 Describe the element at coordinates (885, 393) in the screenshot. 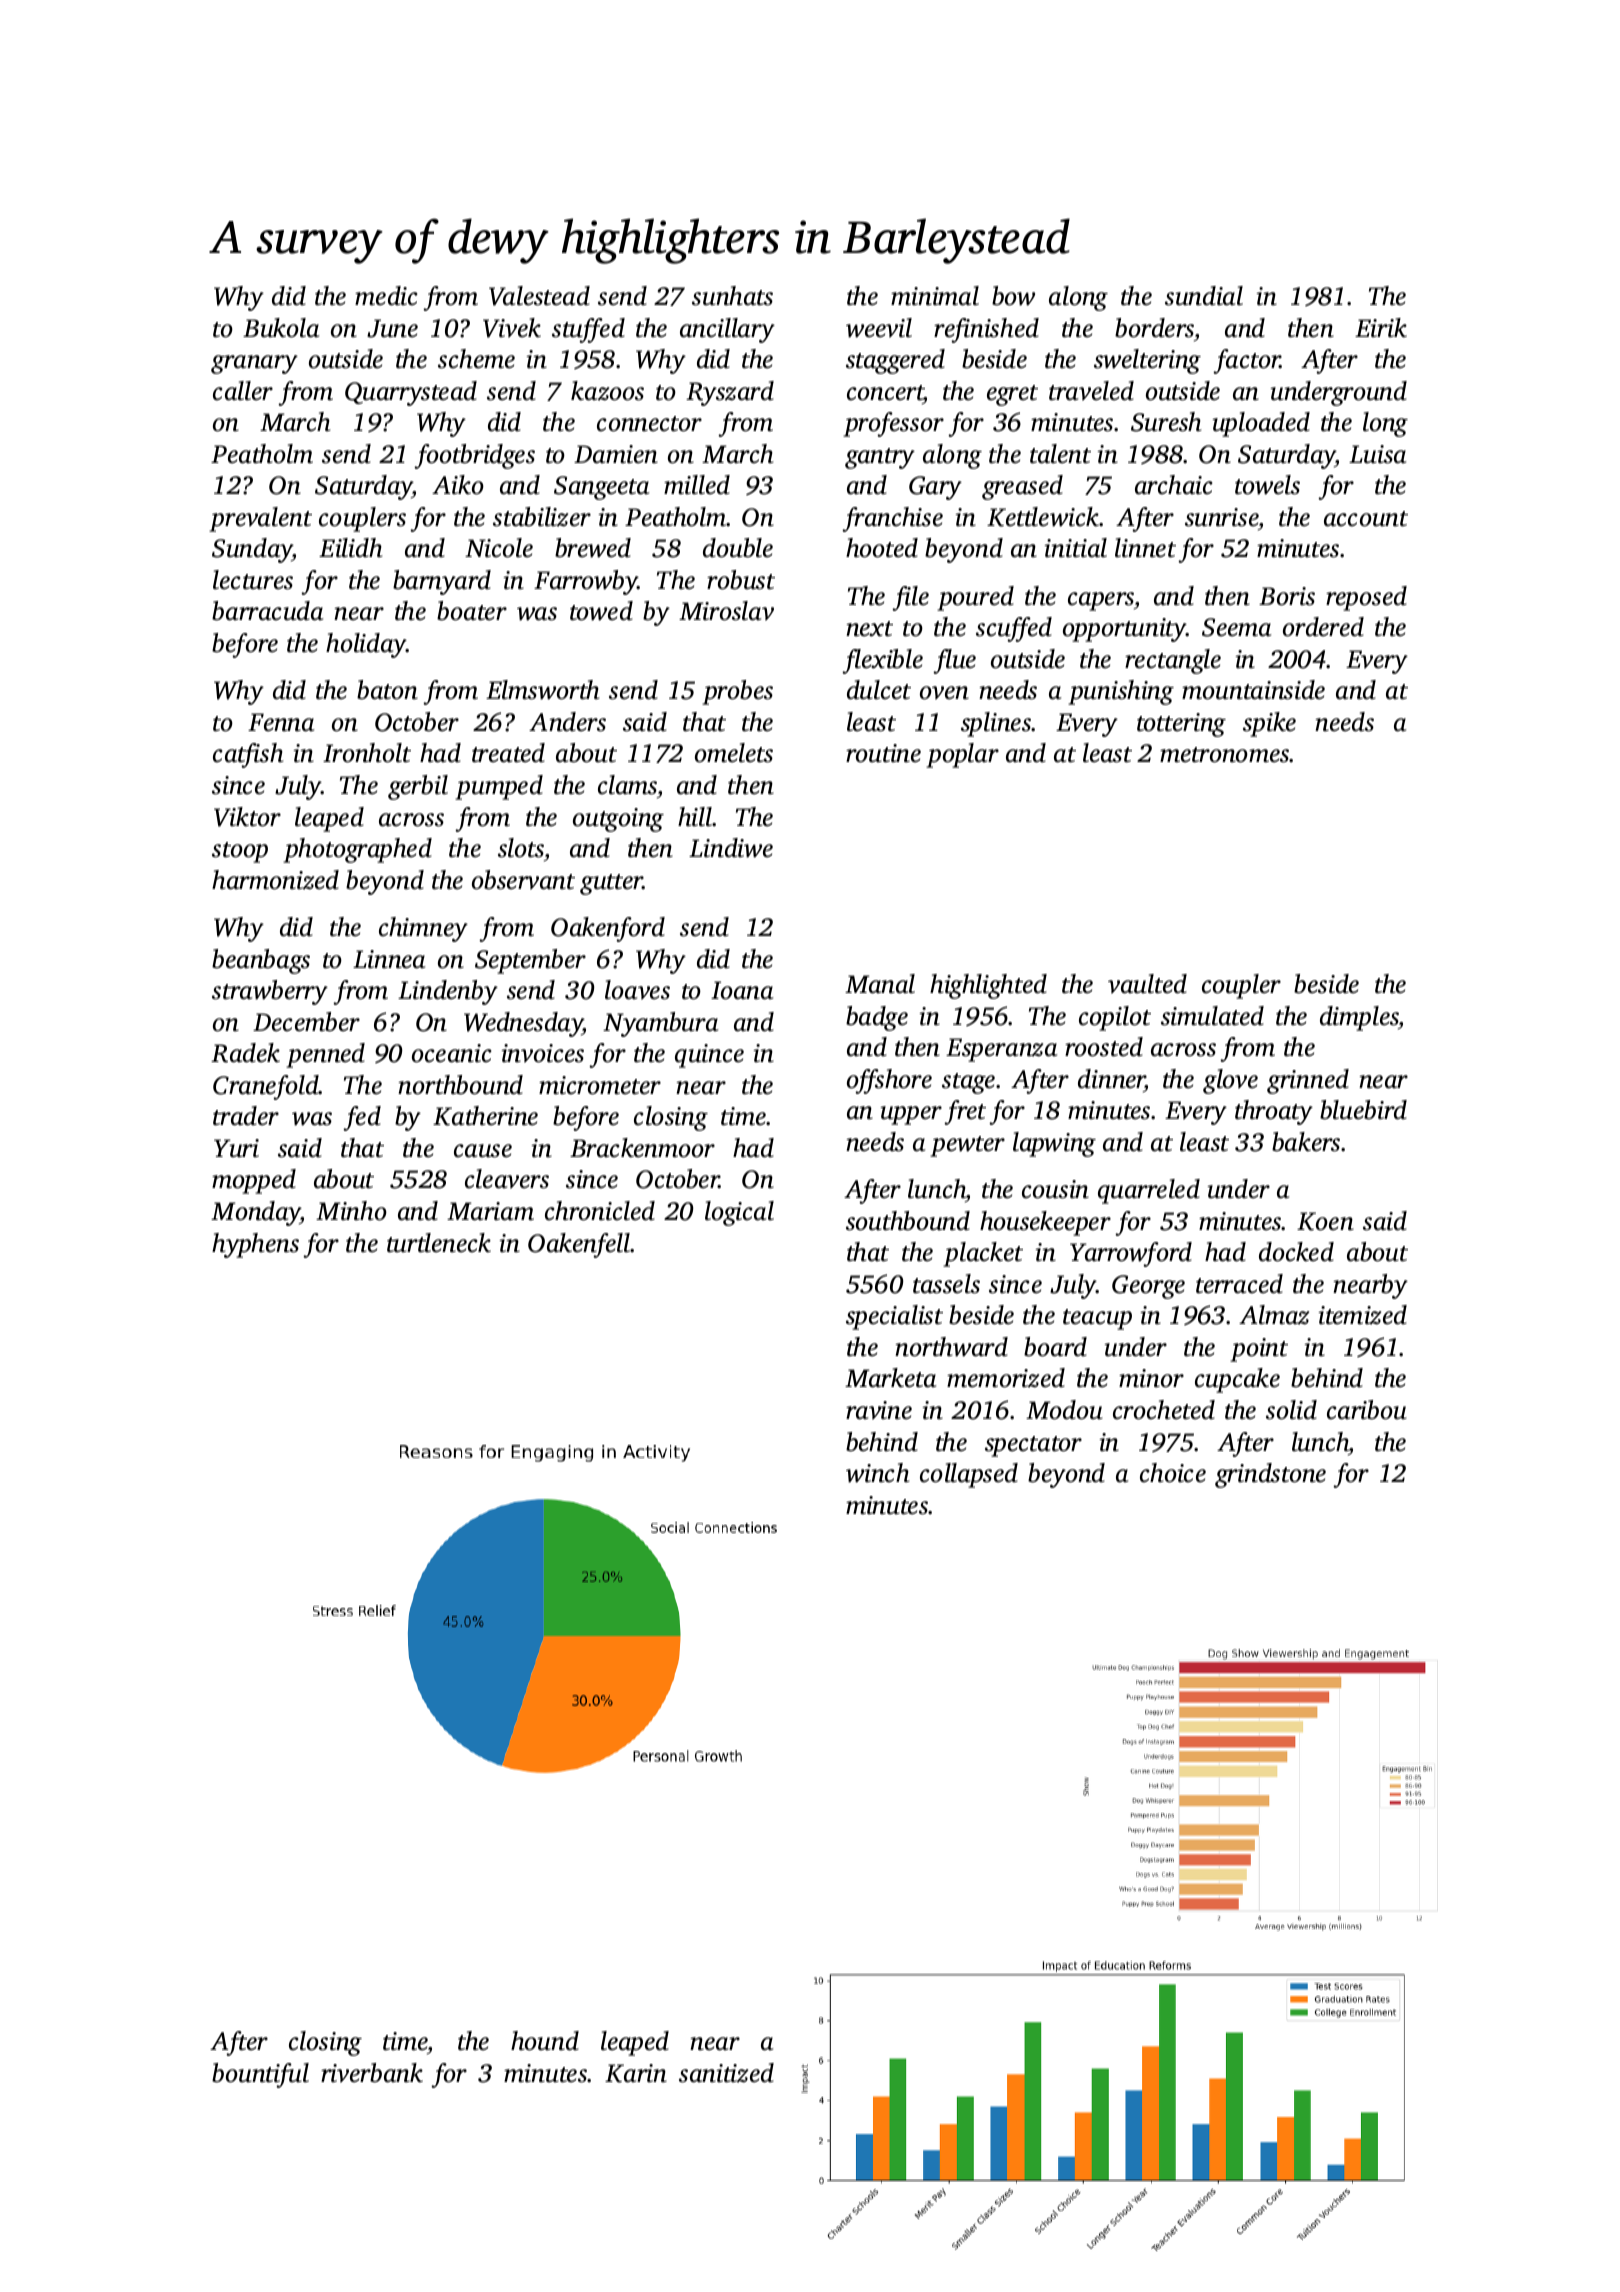

I see `concert` at that location.
